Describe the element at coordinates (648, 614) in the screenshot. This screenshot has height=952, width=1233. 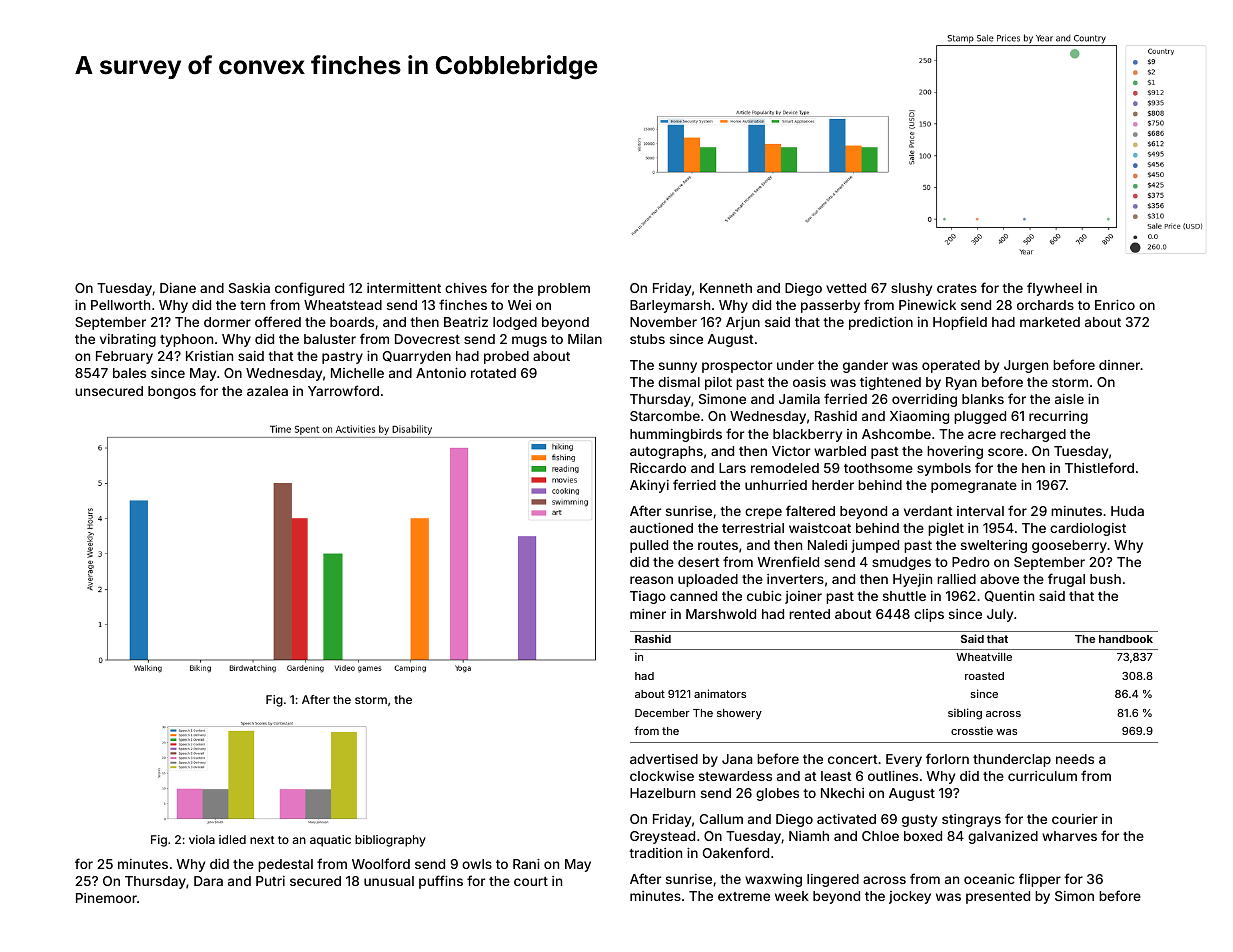
I see `miner` at that location.
